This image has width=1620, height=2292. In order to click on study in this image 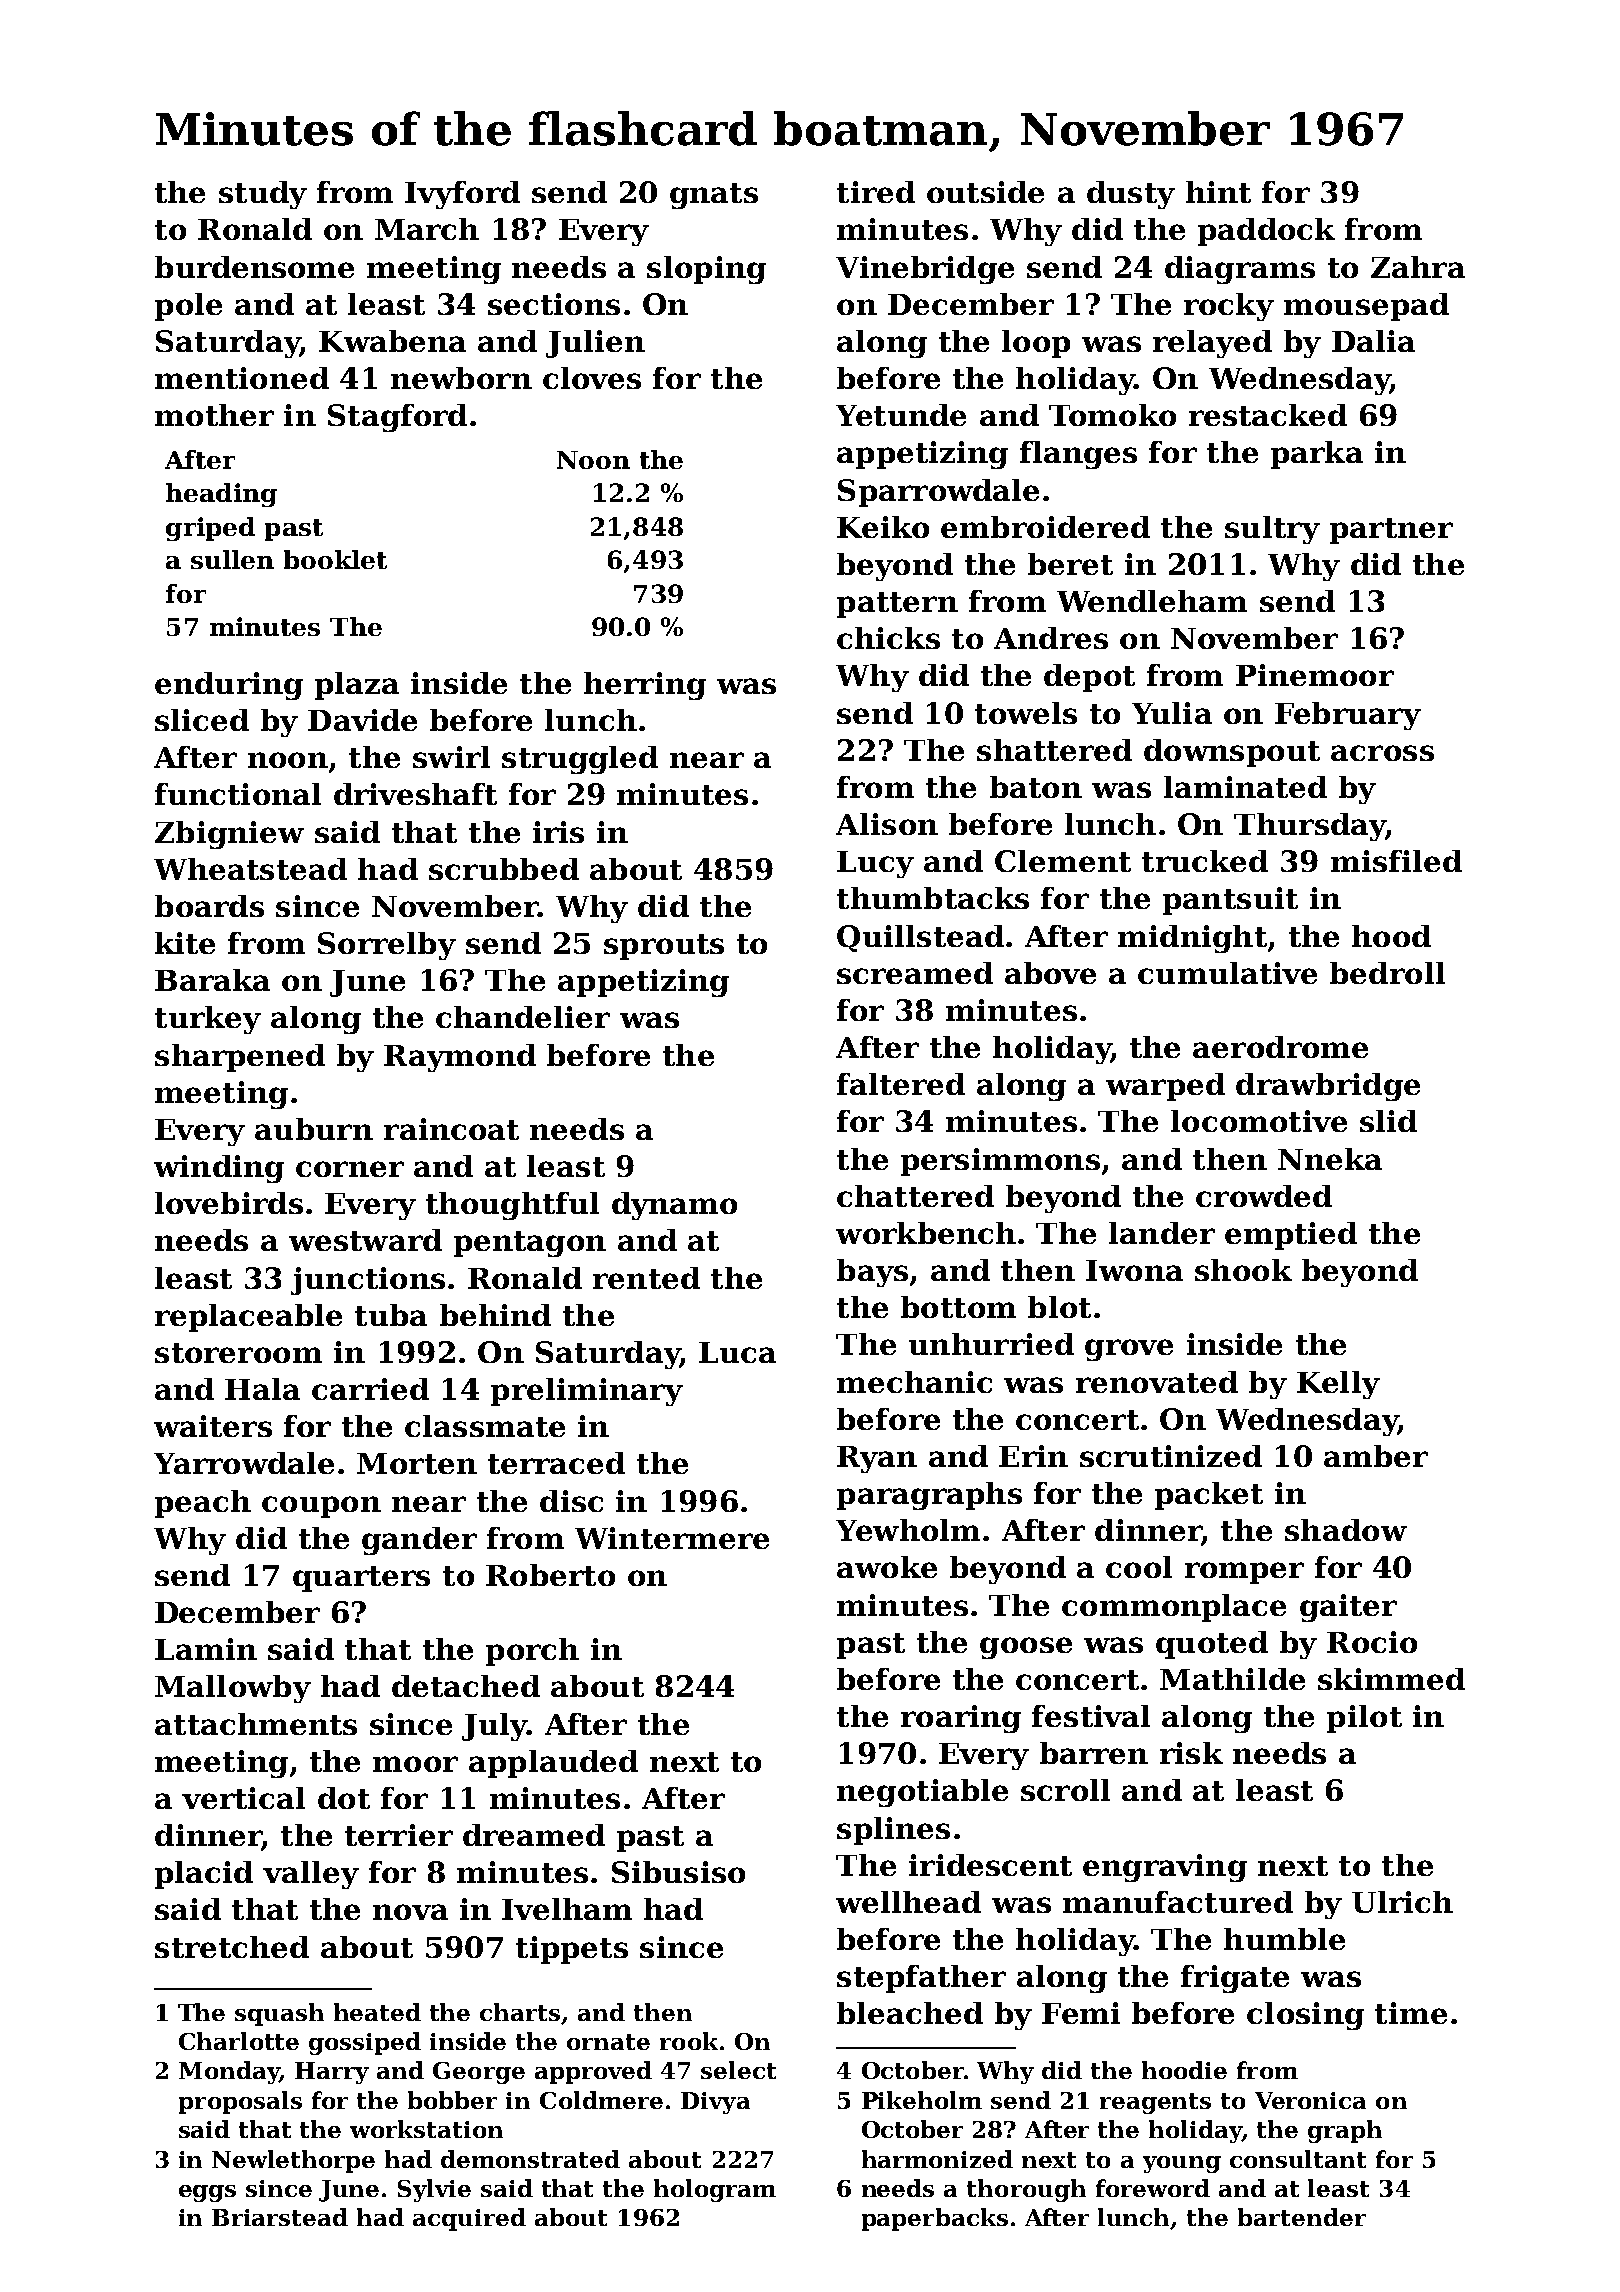, I will do `click(263, 195)`.
